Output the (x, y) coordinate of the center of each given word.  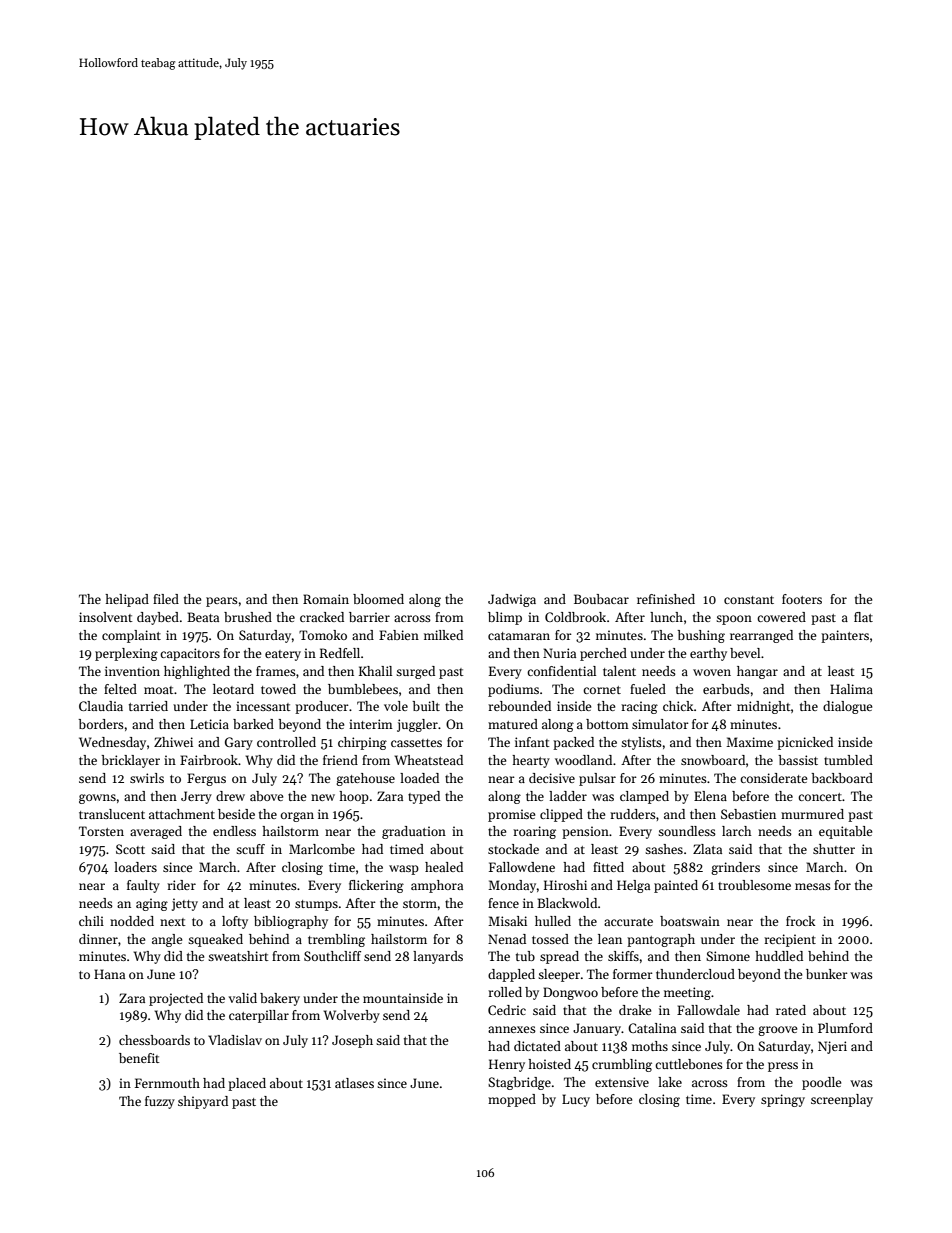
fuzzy (160, 1102)
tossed (550, 939)
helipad (127, 600)
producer (322, 707)
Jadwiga (512, 600)
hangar (757, 672)
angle (167, 940)
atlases (354, 1083)
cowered (781, 617)
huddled (779, 956)
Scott (130, 849)
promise (511, 815)
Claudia (101, 706)
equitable (845, 832)
